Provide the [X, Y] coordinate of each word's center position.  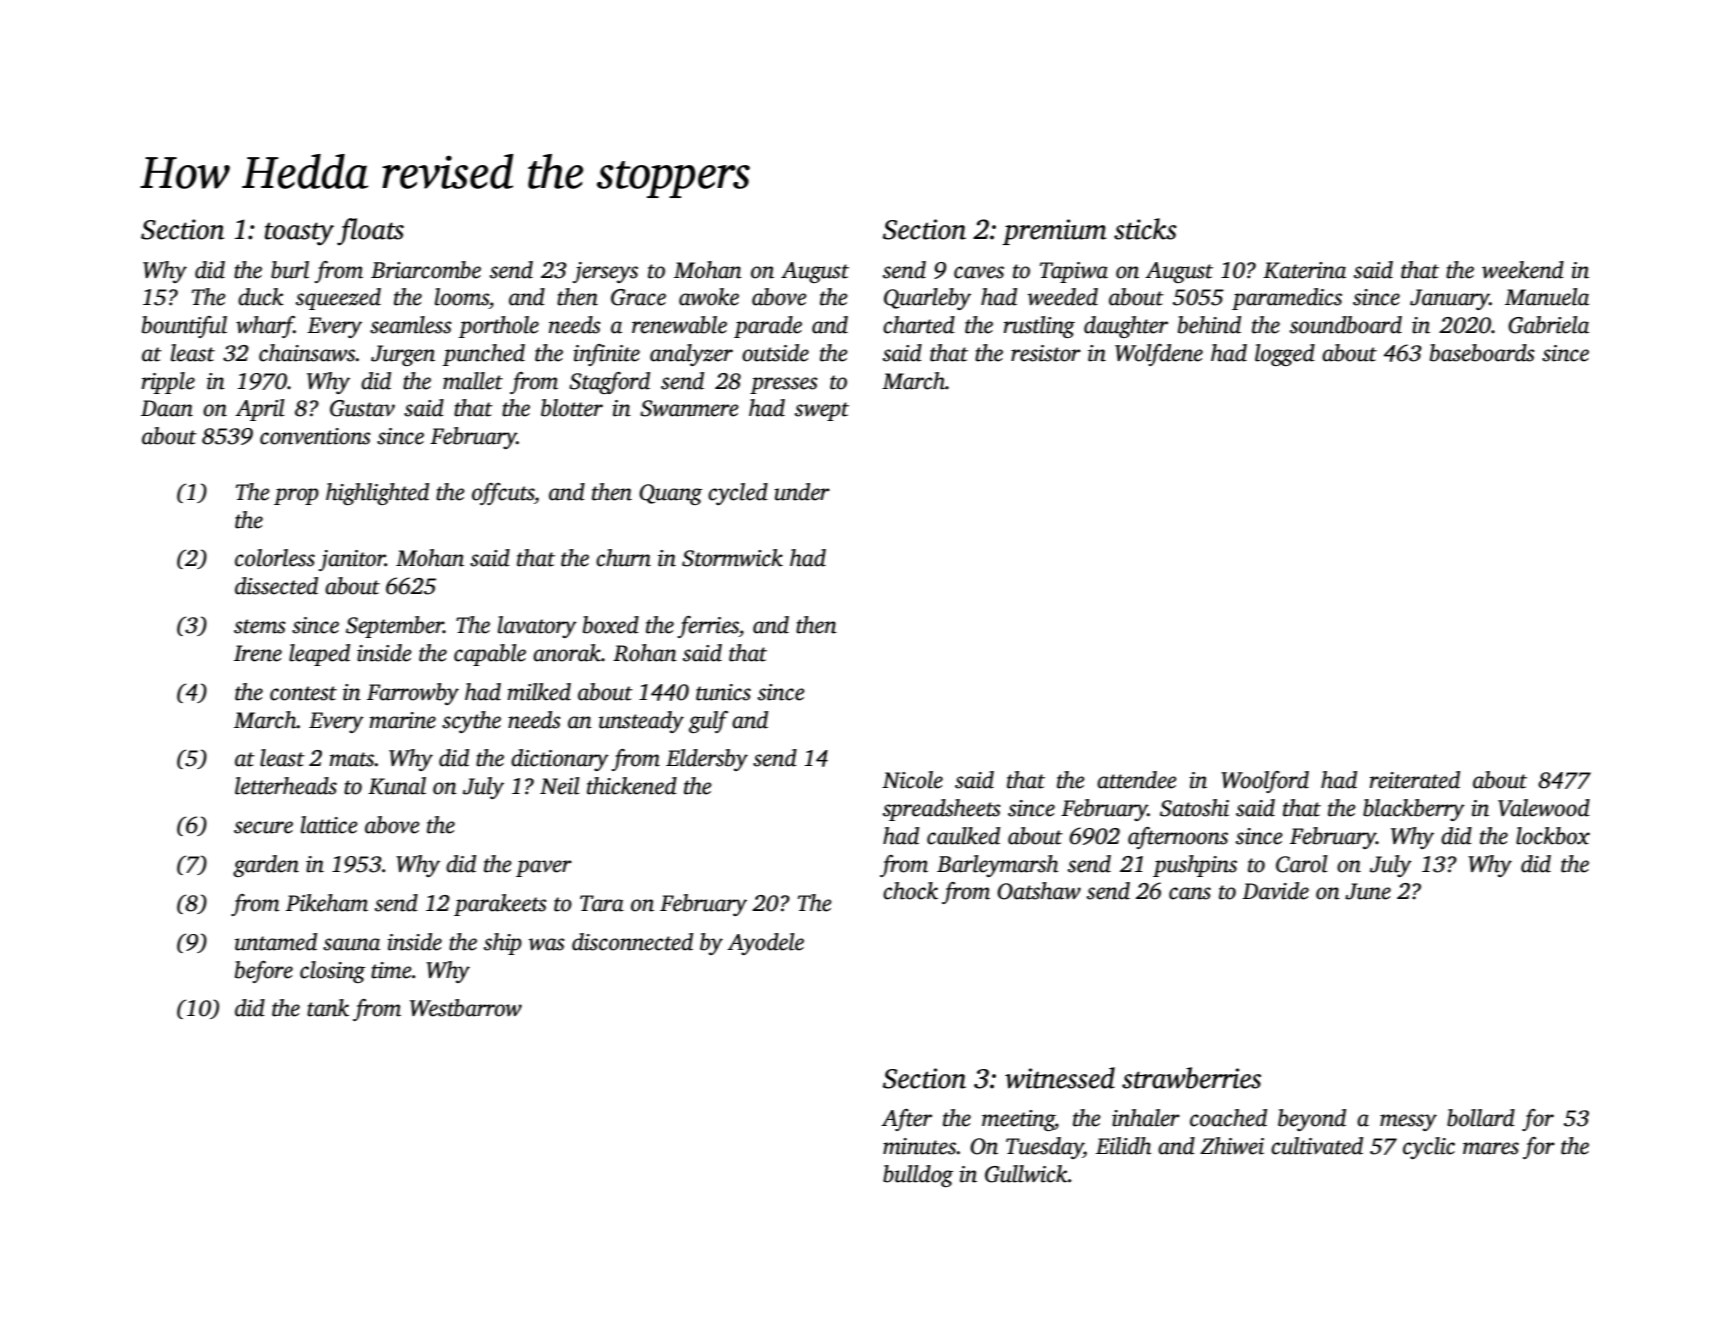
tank [328, 1008]
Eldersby [707, 760]
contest [303, 693]
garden [266, 866]
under [802, 492]
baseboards [1482, 353]
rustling [1039, 327]
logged [1285, 355]
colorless [275, 558]
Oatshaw [1039, 891]
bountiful [184, 327]
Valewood [1544, 808]
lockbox [1553, 836]
